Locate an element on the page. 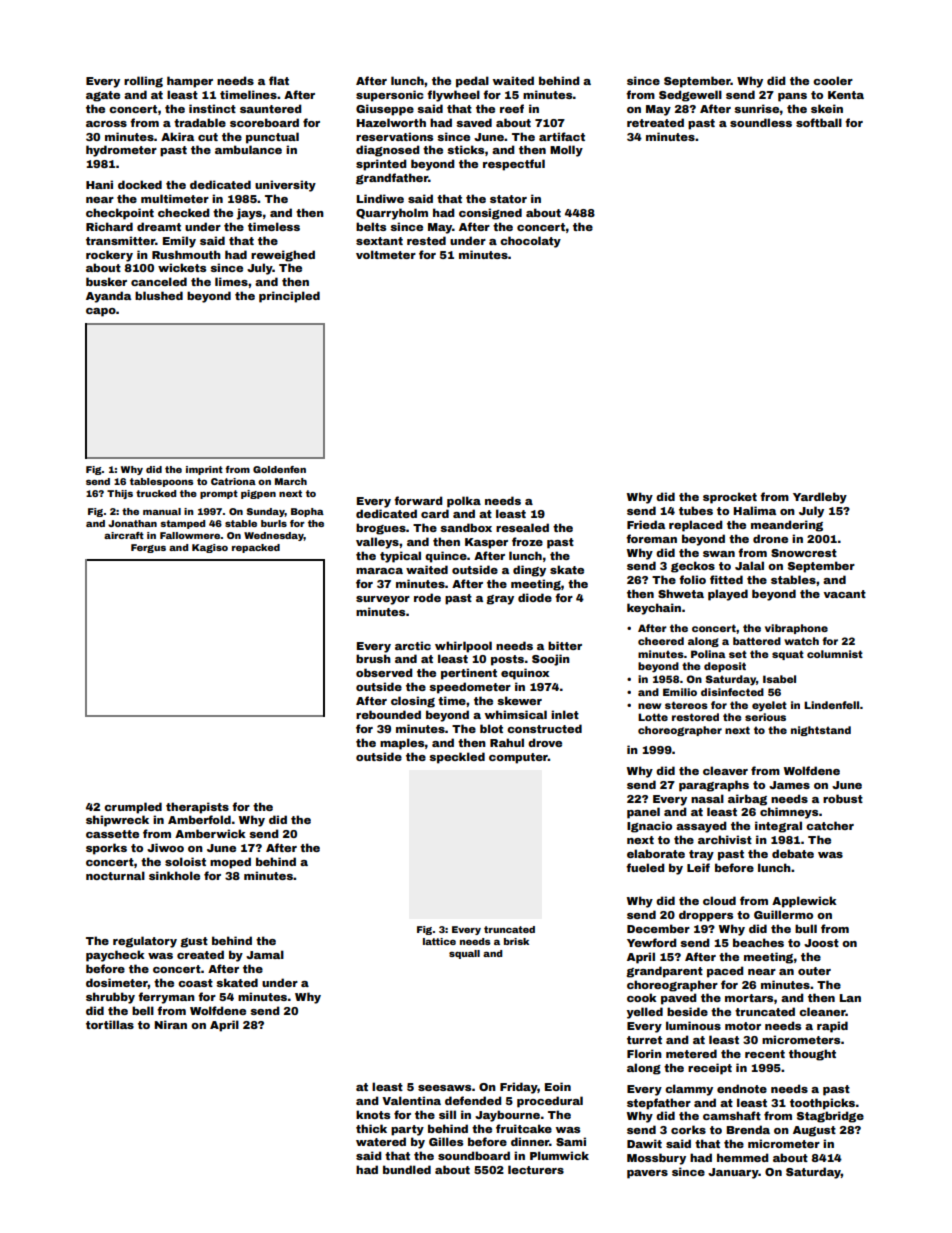 Image resolution: width=952 pixels, height=1233 pixels. cooler is located at coordinates (833, 80).
